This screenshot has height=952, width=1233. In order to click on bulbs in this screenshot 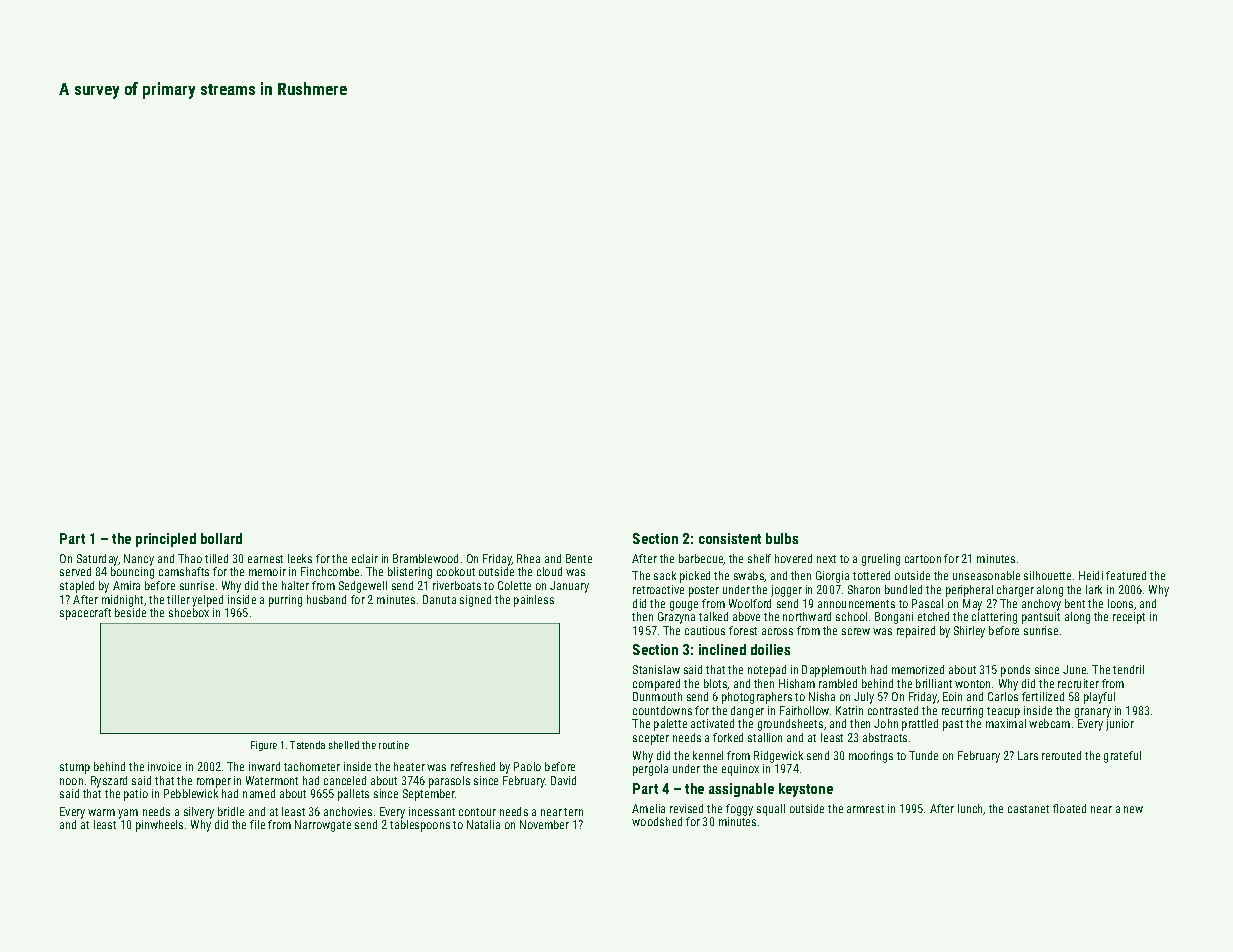, I will do `click(782, 538)`.
